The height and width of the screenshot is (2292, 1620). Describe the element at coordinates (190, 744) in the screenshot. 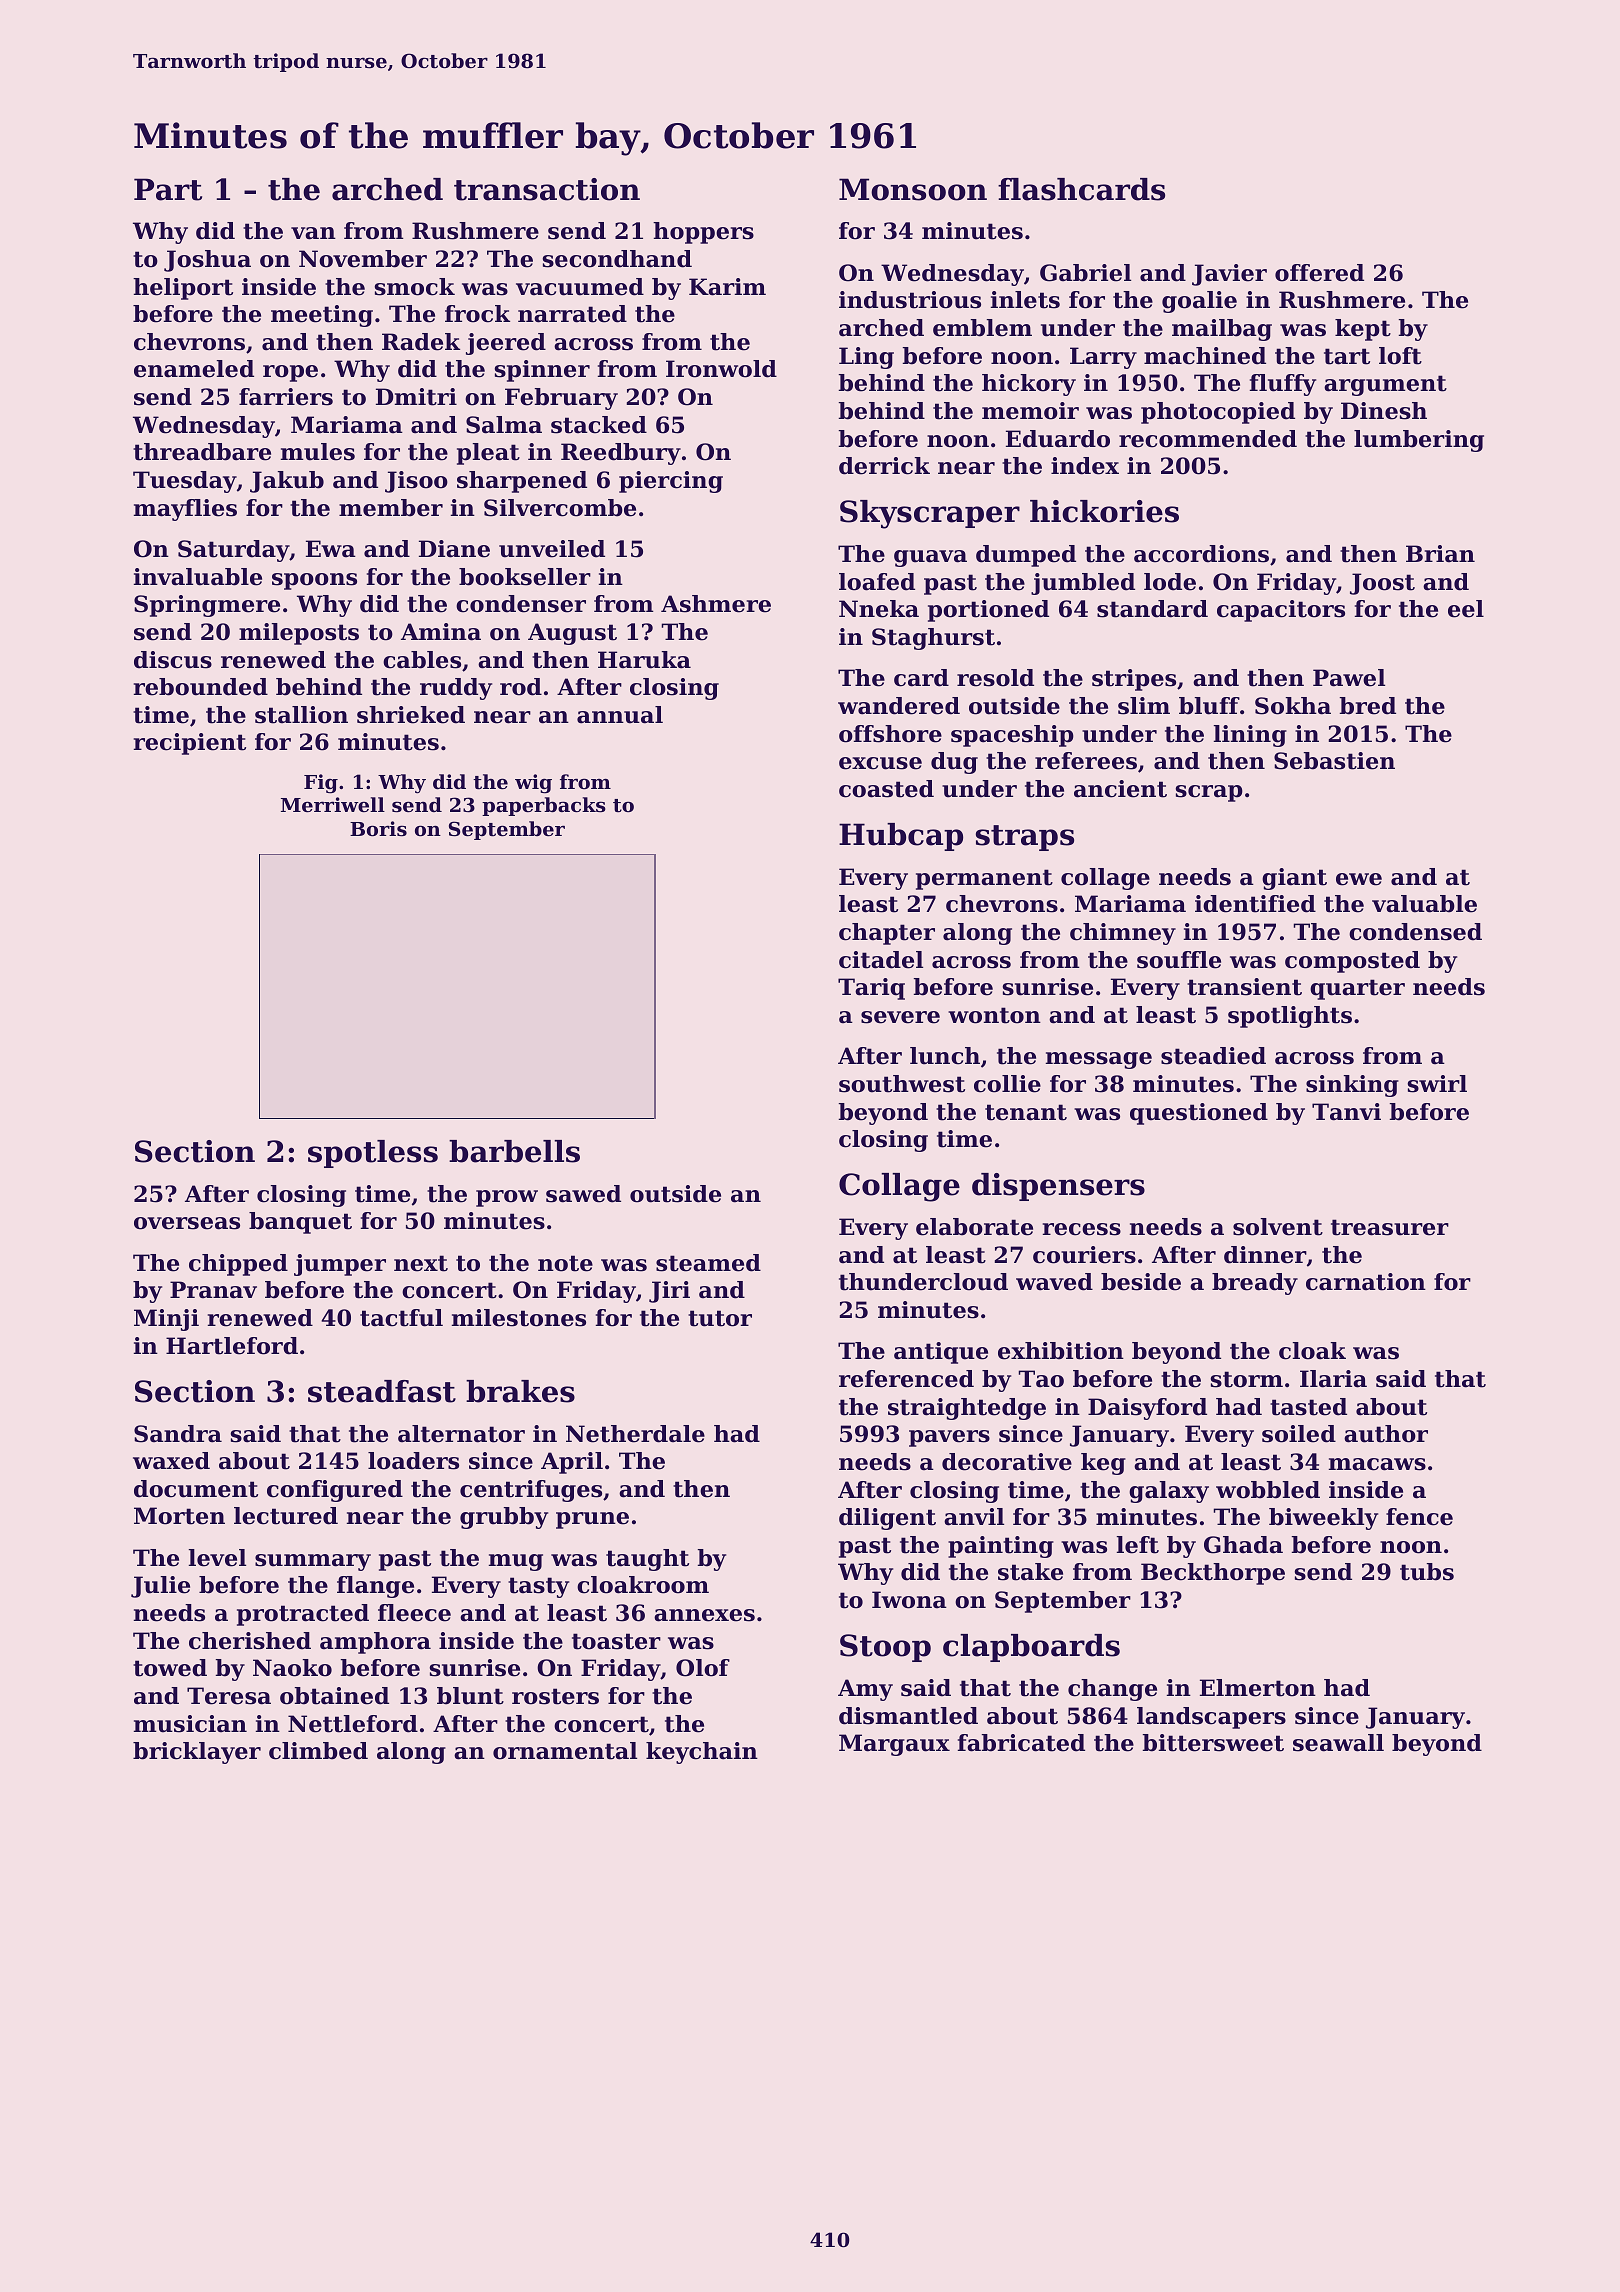

I see `recipient` at that location.
